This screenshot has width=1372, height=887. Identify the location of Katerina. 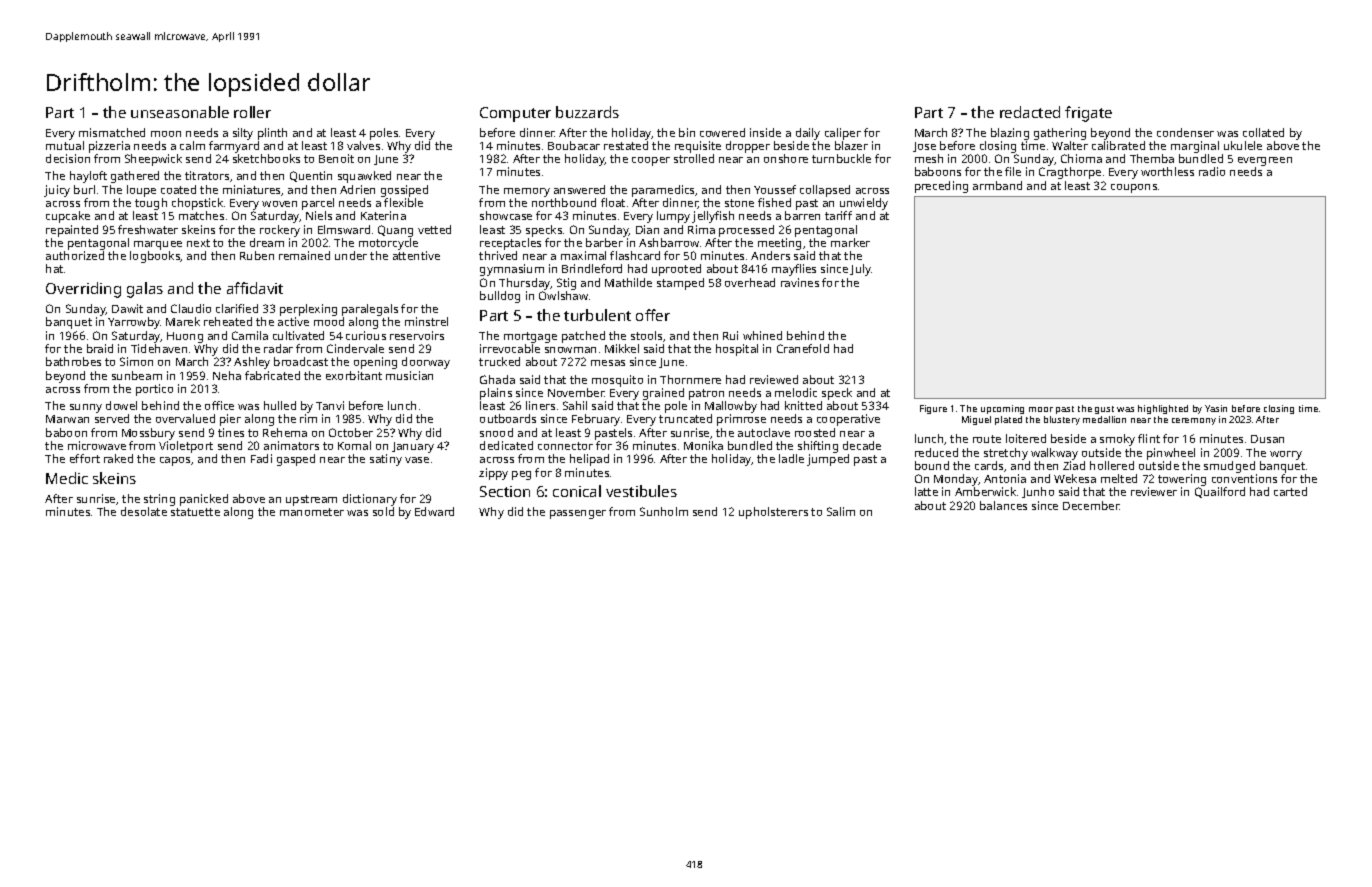
(383, 215).
